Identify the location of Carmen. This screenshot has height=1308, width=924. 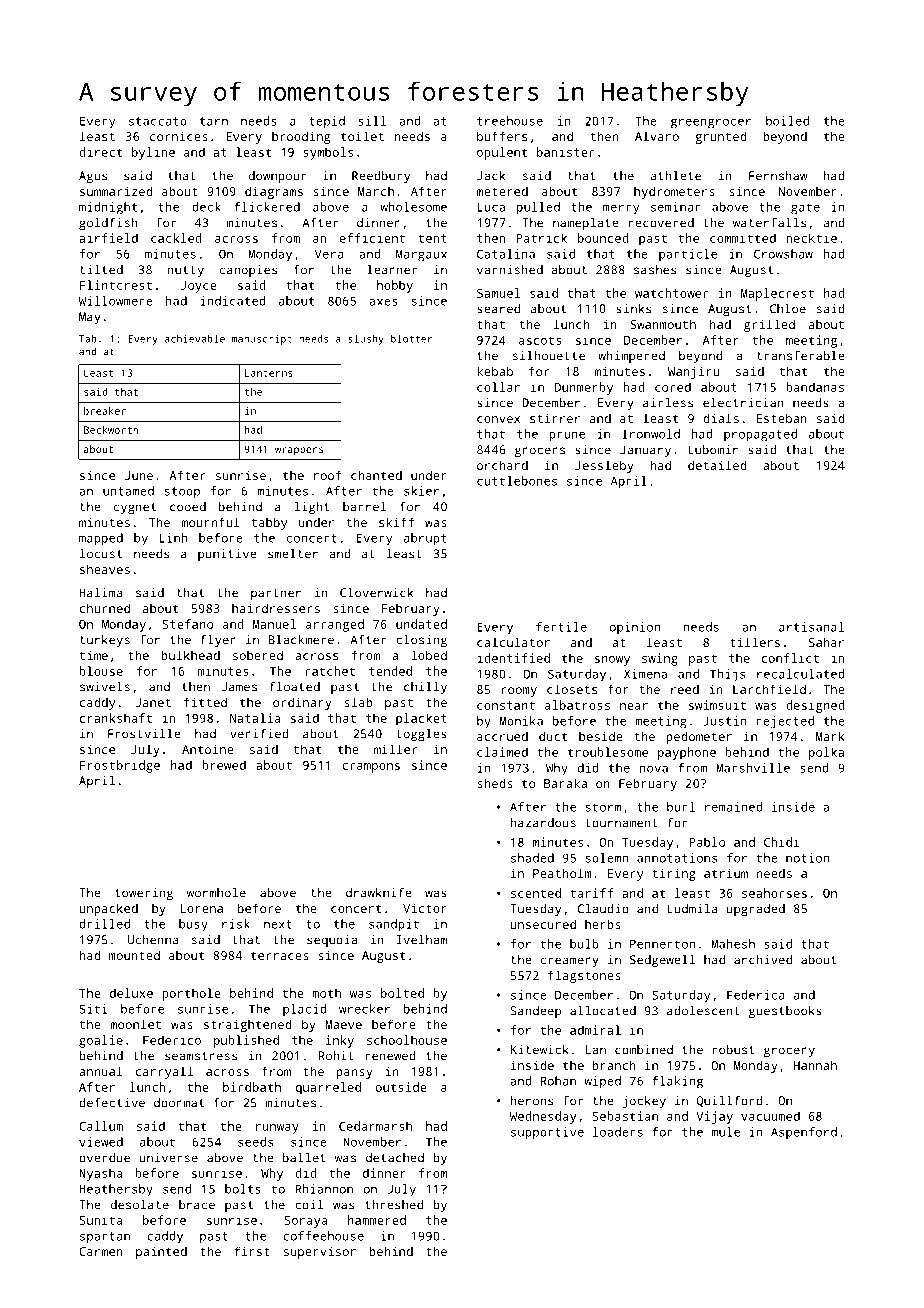
(101, 1251).
